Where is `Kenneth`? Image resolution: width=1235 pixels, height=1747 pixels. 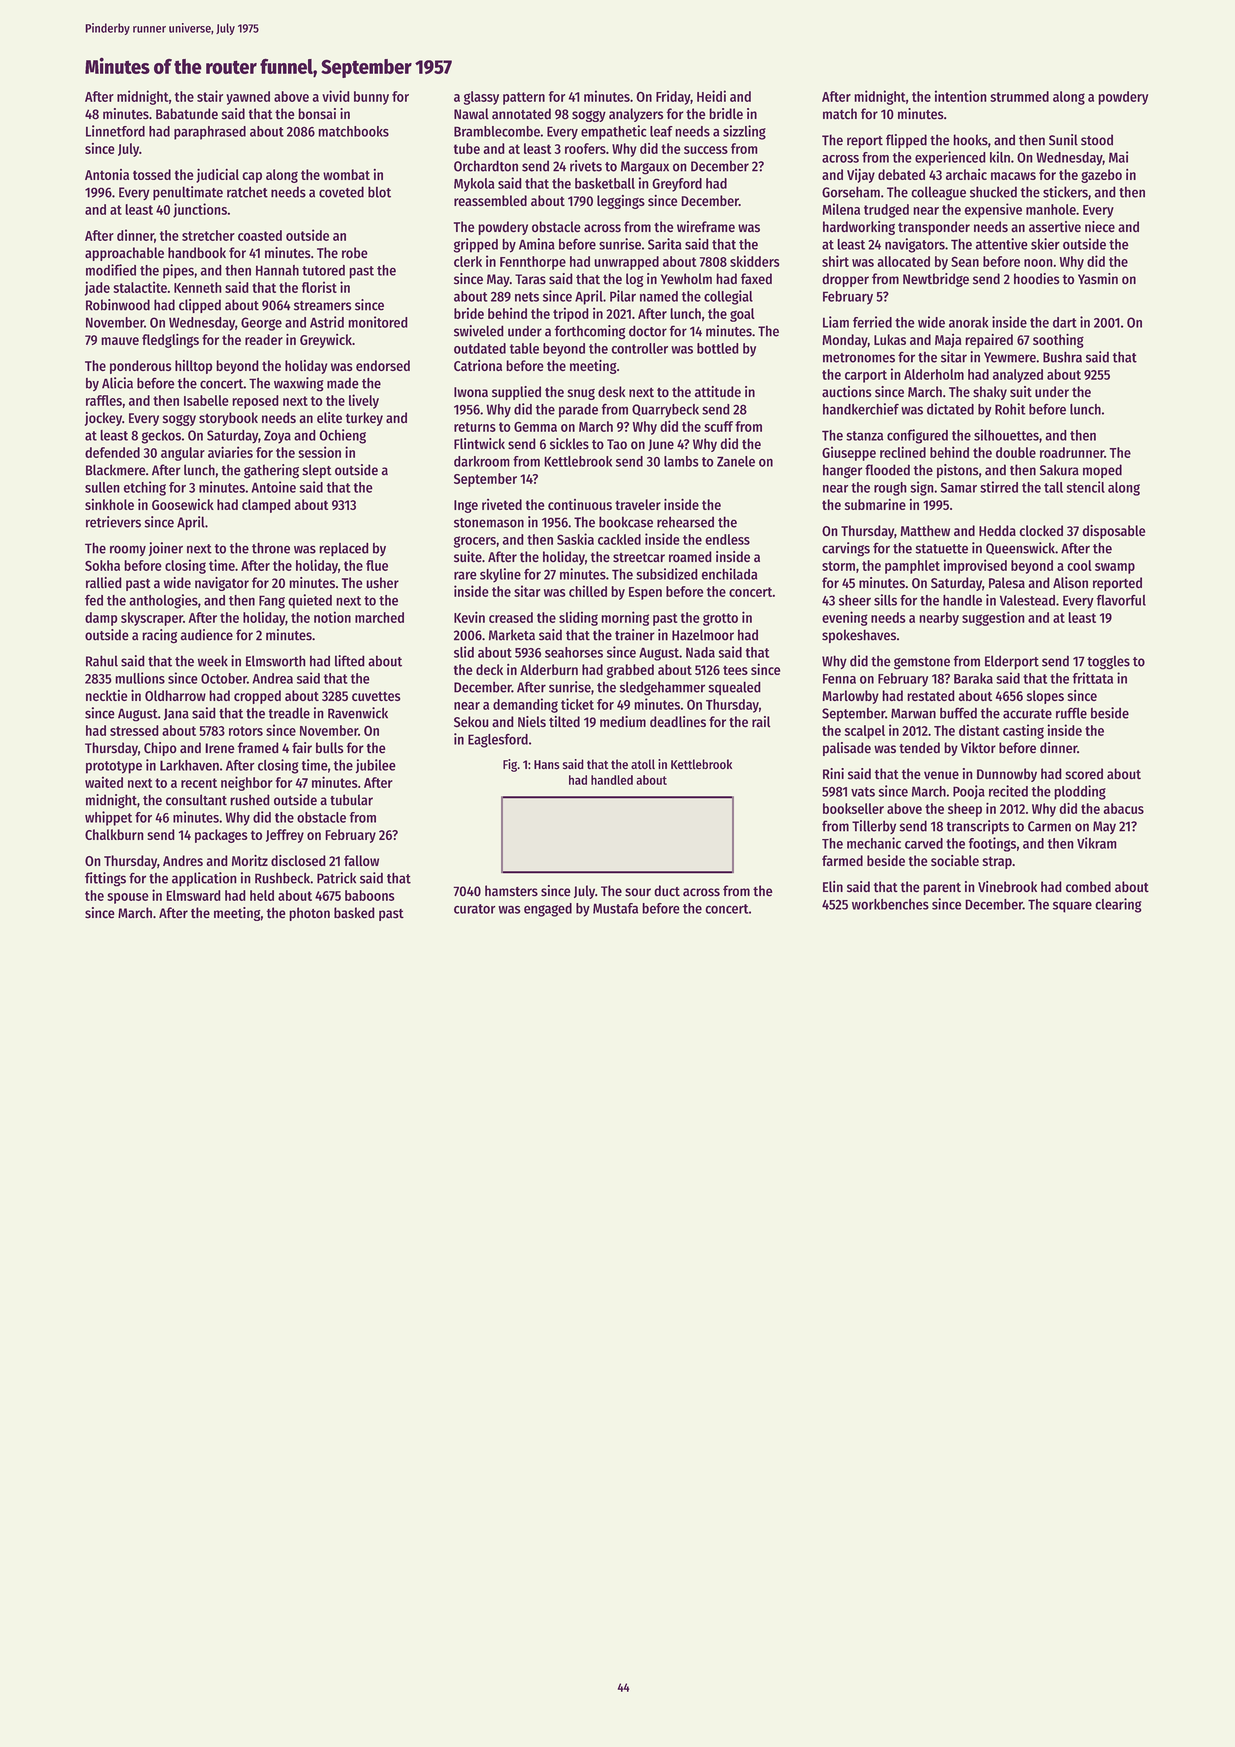 Kenneth is located at coordinates (198, 287).
